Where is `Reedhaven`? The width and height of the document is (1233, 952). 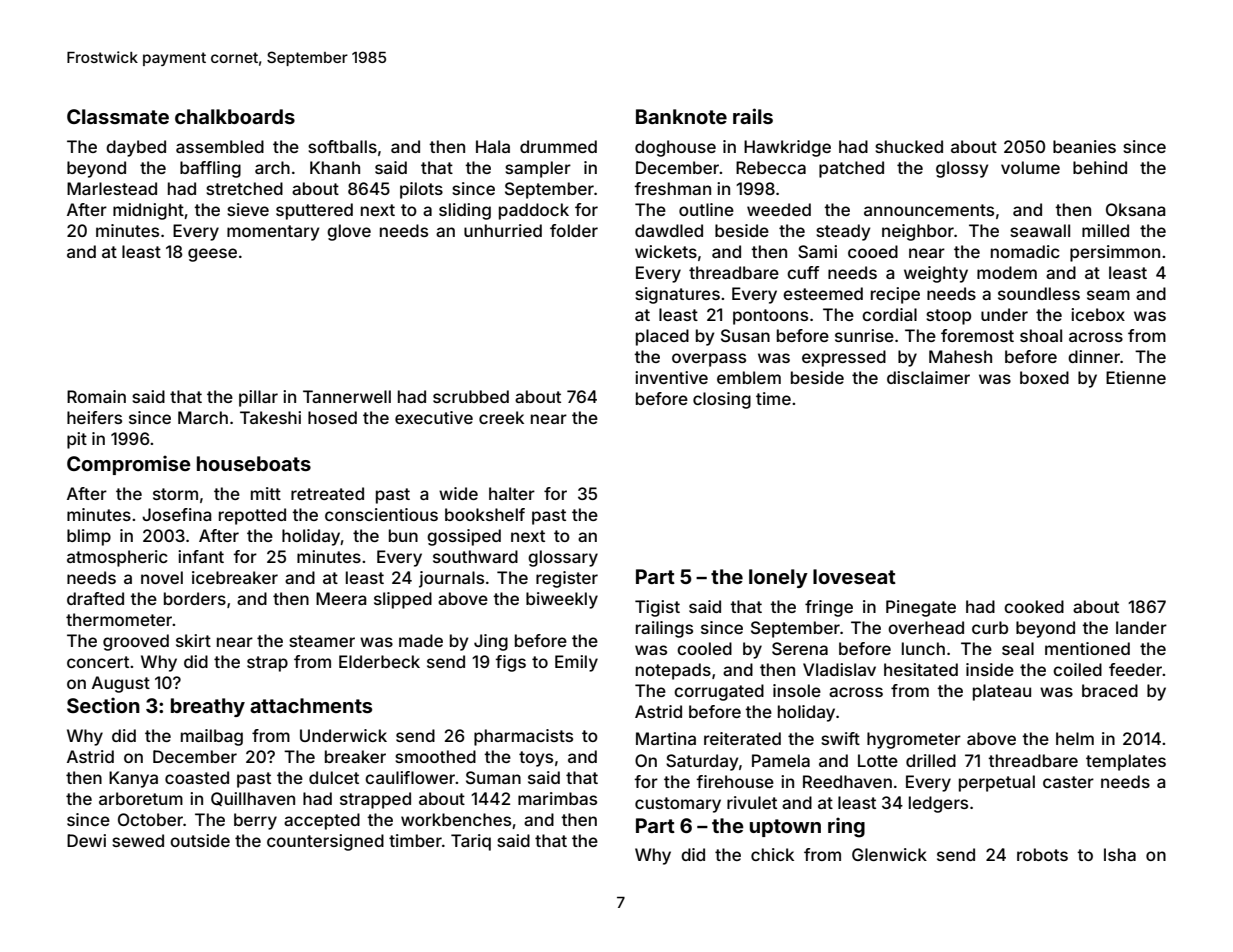
Reedhaven is located at coordinates (847, 781).
